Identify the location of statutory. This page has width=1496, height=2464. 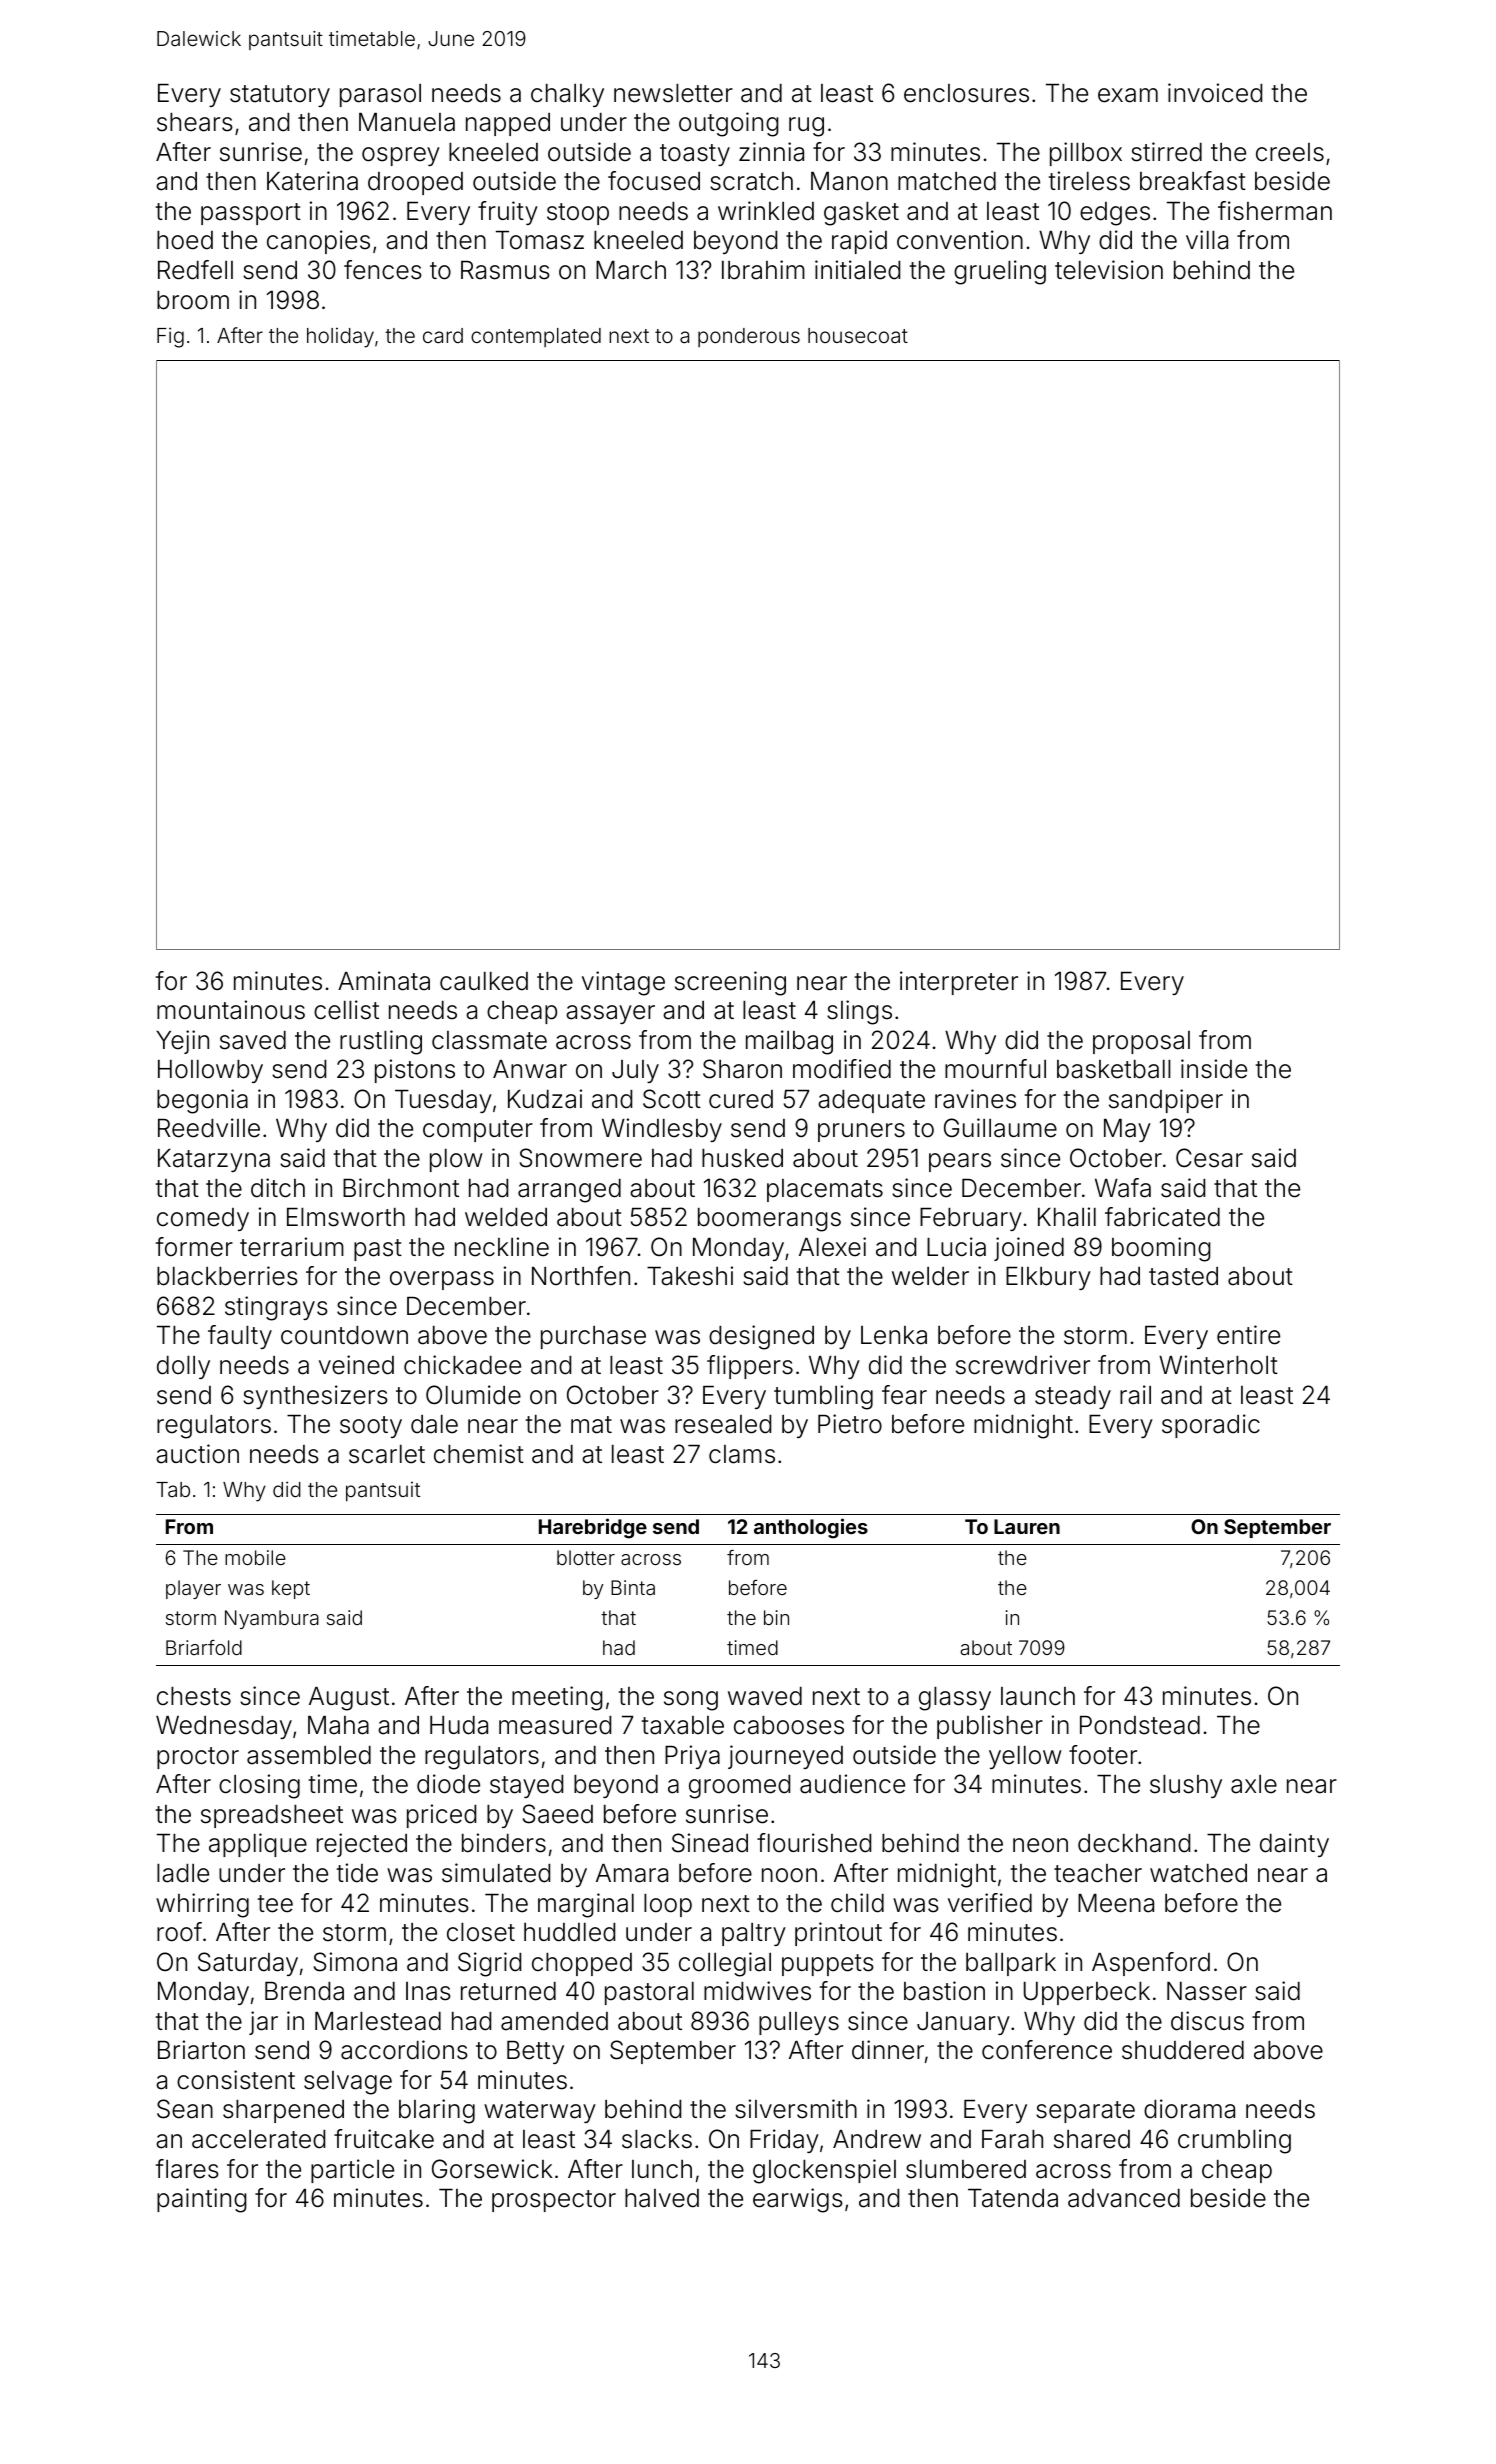
(280, 96).
